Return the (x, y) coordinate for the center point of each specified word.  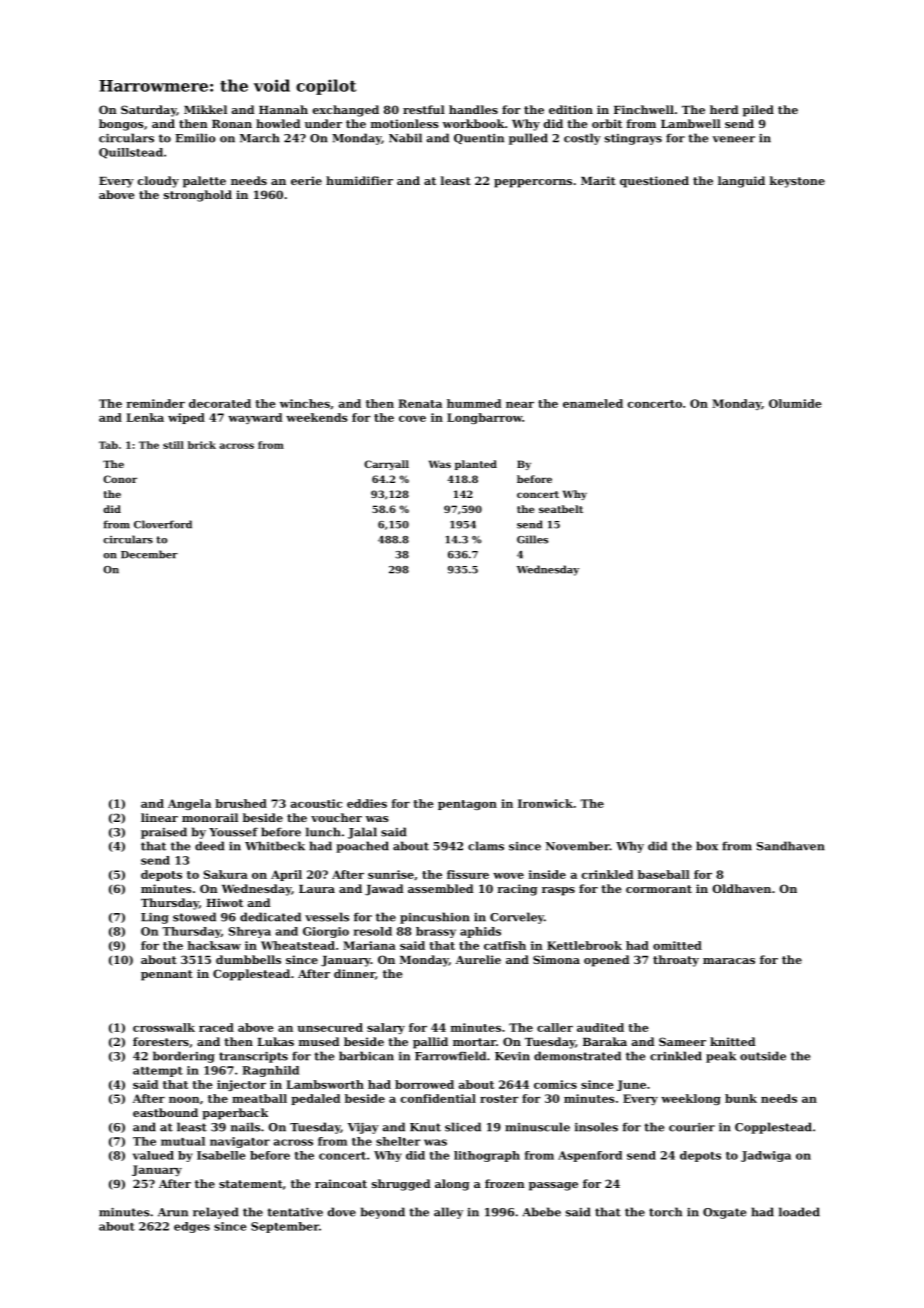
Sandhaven (791, 846)
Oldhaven (741, 888)
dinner (354, 973)
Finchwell (644, 109)
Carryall (386, 465)
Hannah (283, 109)
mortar (474, 1042)
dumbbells (248, 959)
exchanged (346, 111)
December (149, 554)
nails (245, 1127)
